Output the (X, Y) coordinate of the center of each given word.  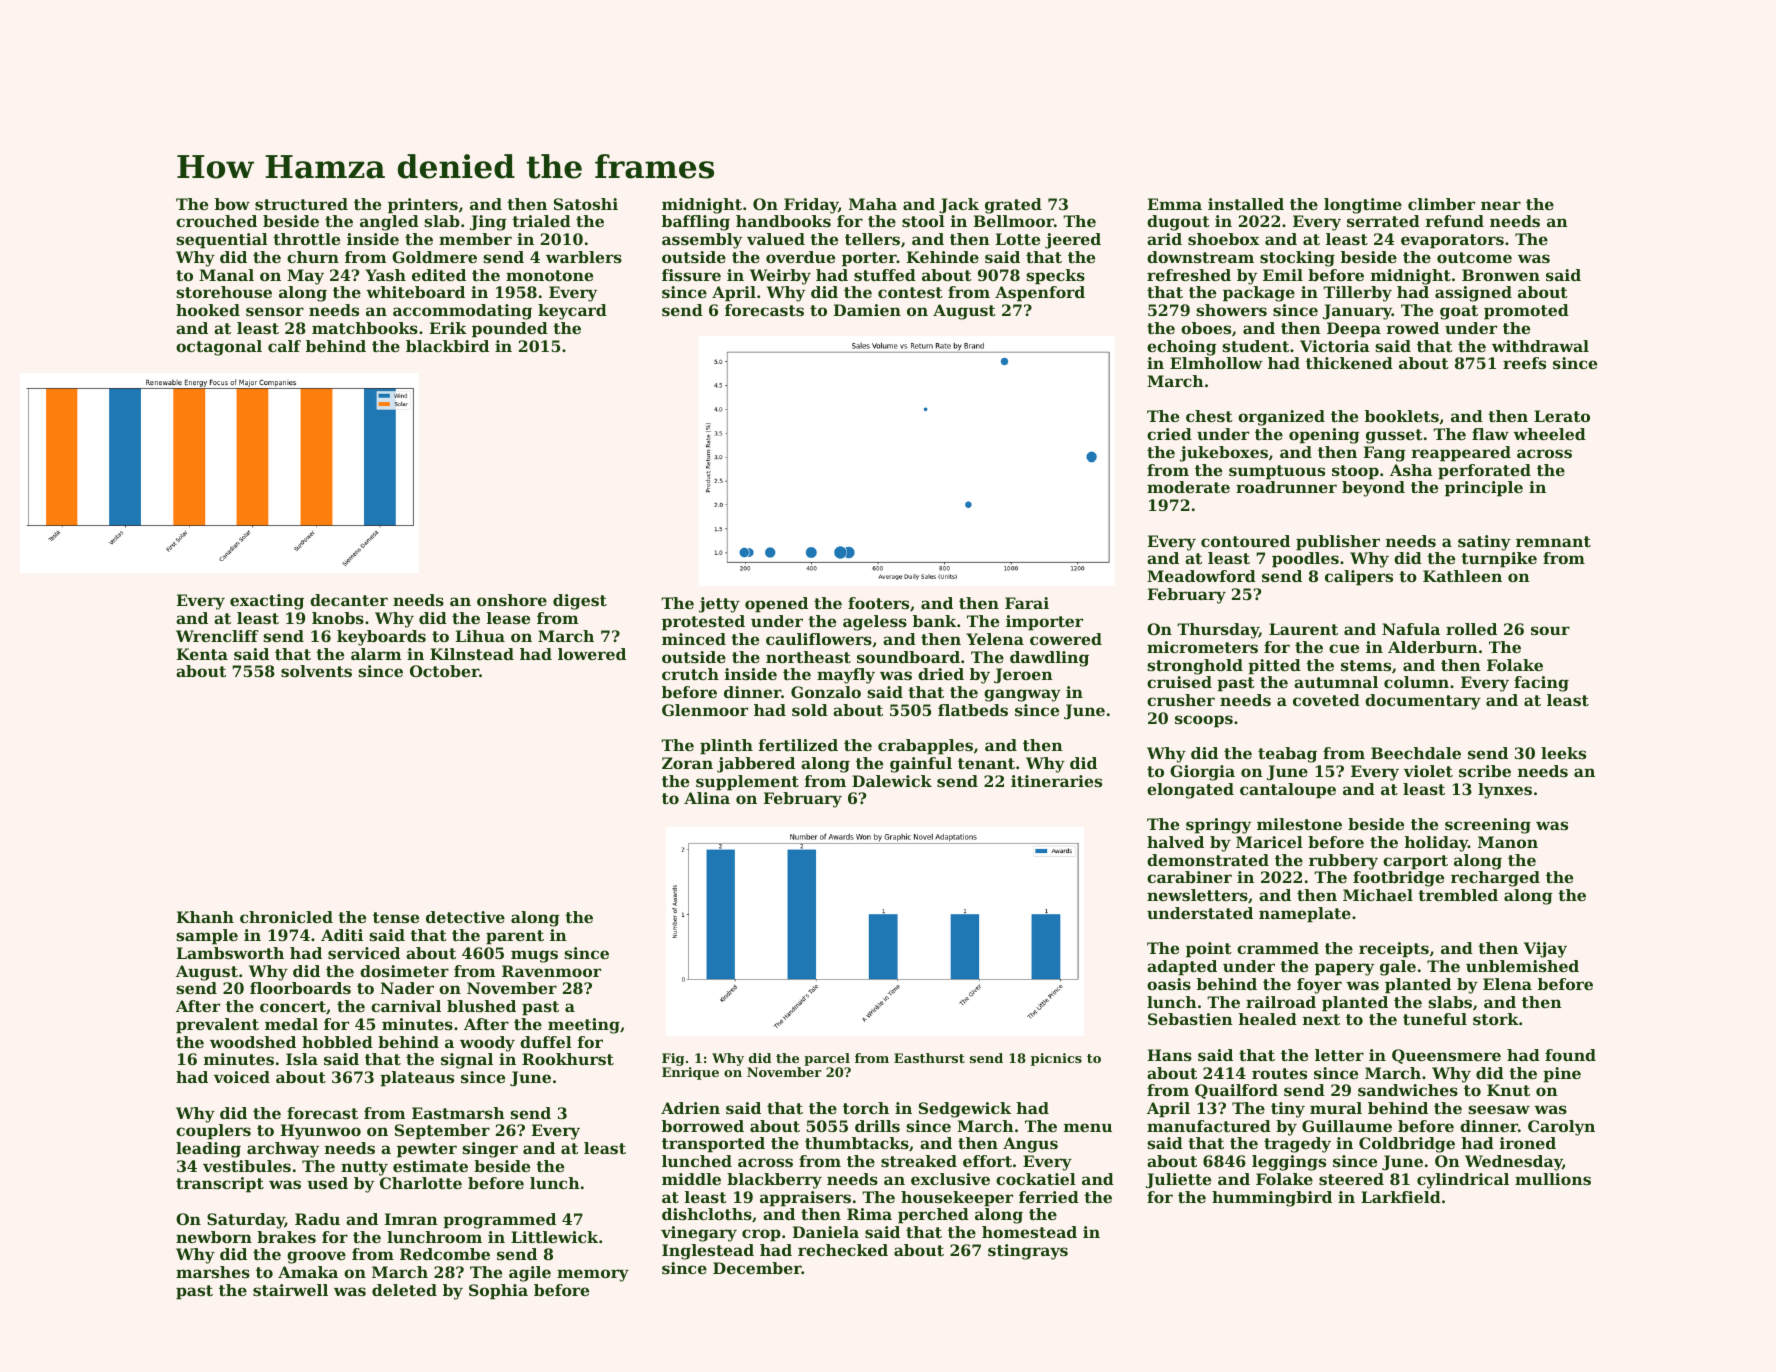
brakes (286, 1237)
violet (1428, 771)
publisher (1338, 543)
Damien (867, 310)
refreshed (1189, 275)
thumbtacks (857, 1143)
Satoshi (586, 204)
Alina (707, 798)
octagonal (219, 348)
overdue (800, 257)
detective (465, 917)
